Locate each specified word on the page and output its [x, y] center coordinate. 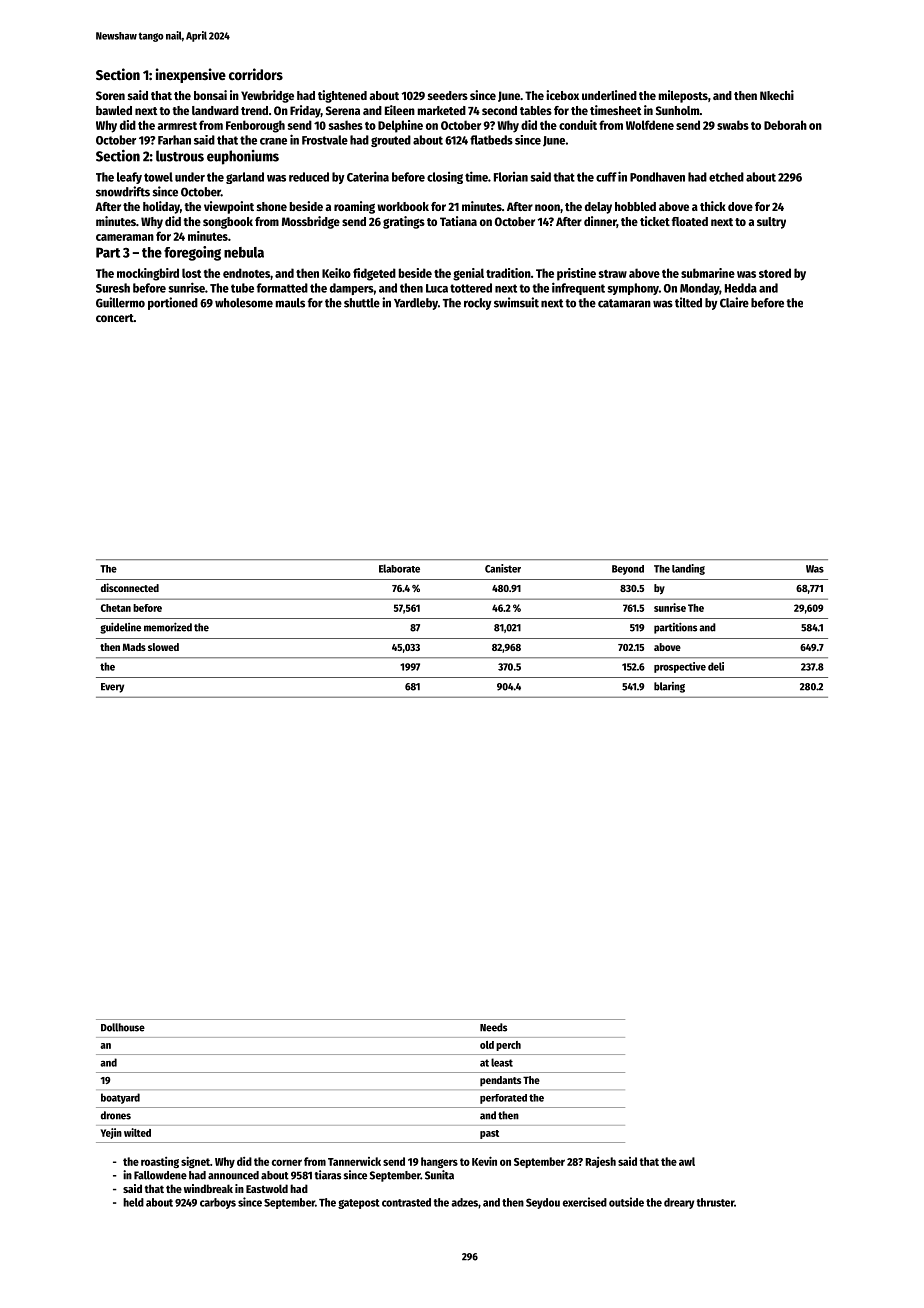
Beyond [628, 570]
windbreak [208, 1188]
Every [112, 688]
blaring [669, 687]
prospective [680, 667]
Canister [503, 568]
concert [115, 318]
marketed [442, 110]
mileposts [683, 96]
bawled [114, 110]
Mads [134, 647]
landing [688, 569]
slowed [163, 647]
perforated [503, 1099]
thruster [715, 1202]
